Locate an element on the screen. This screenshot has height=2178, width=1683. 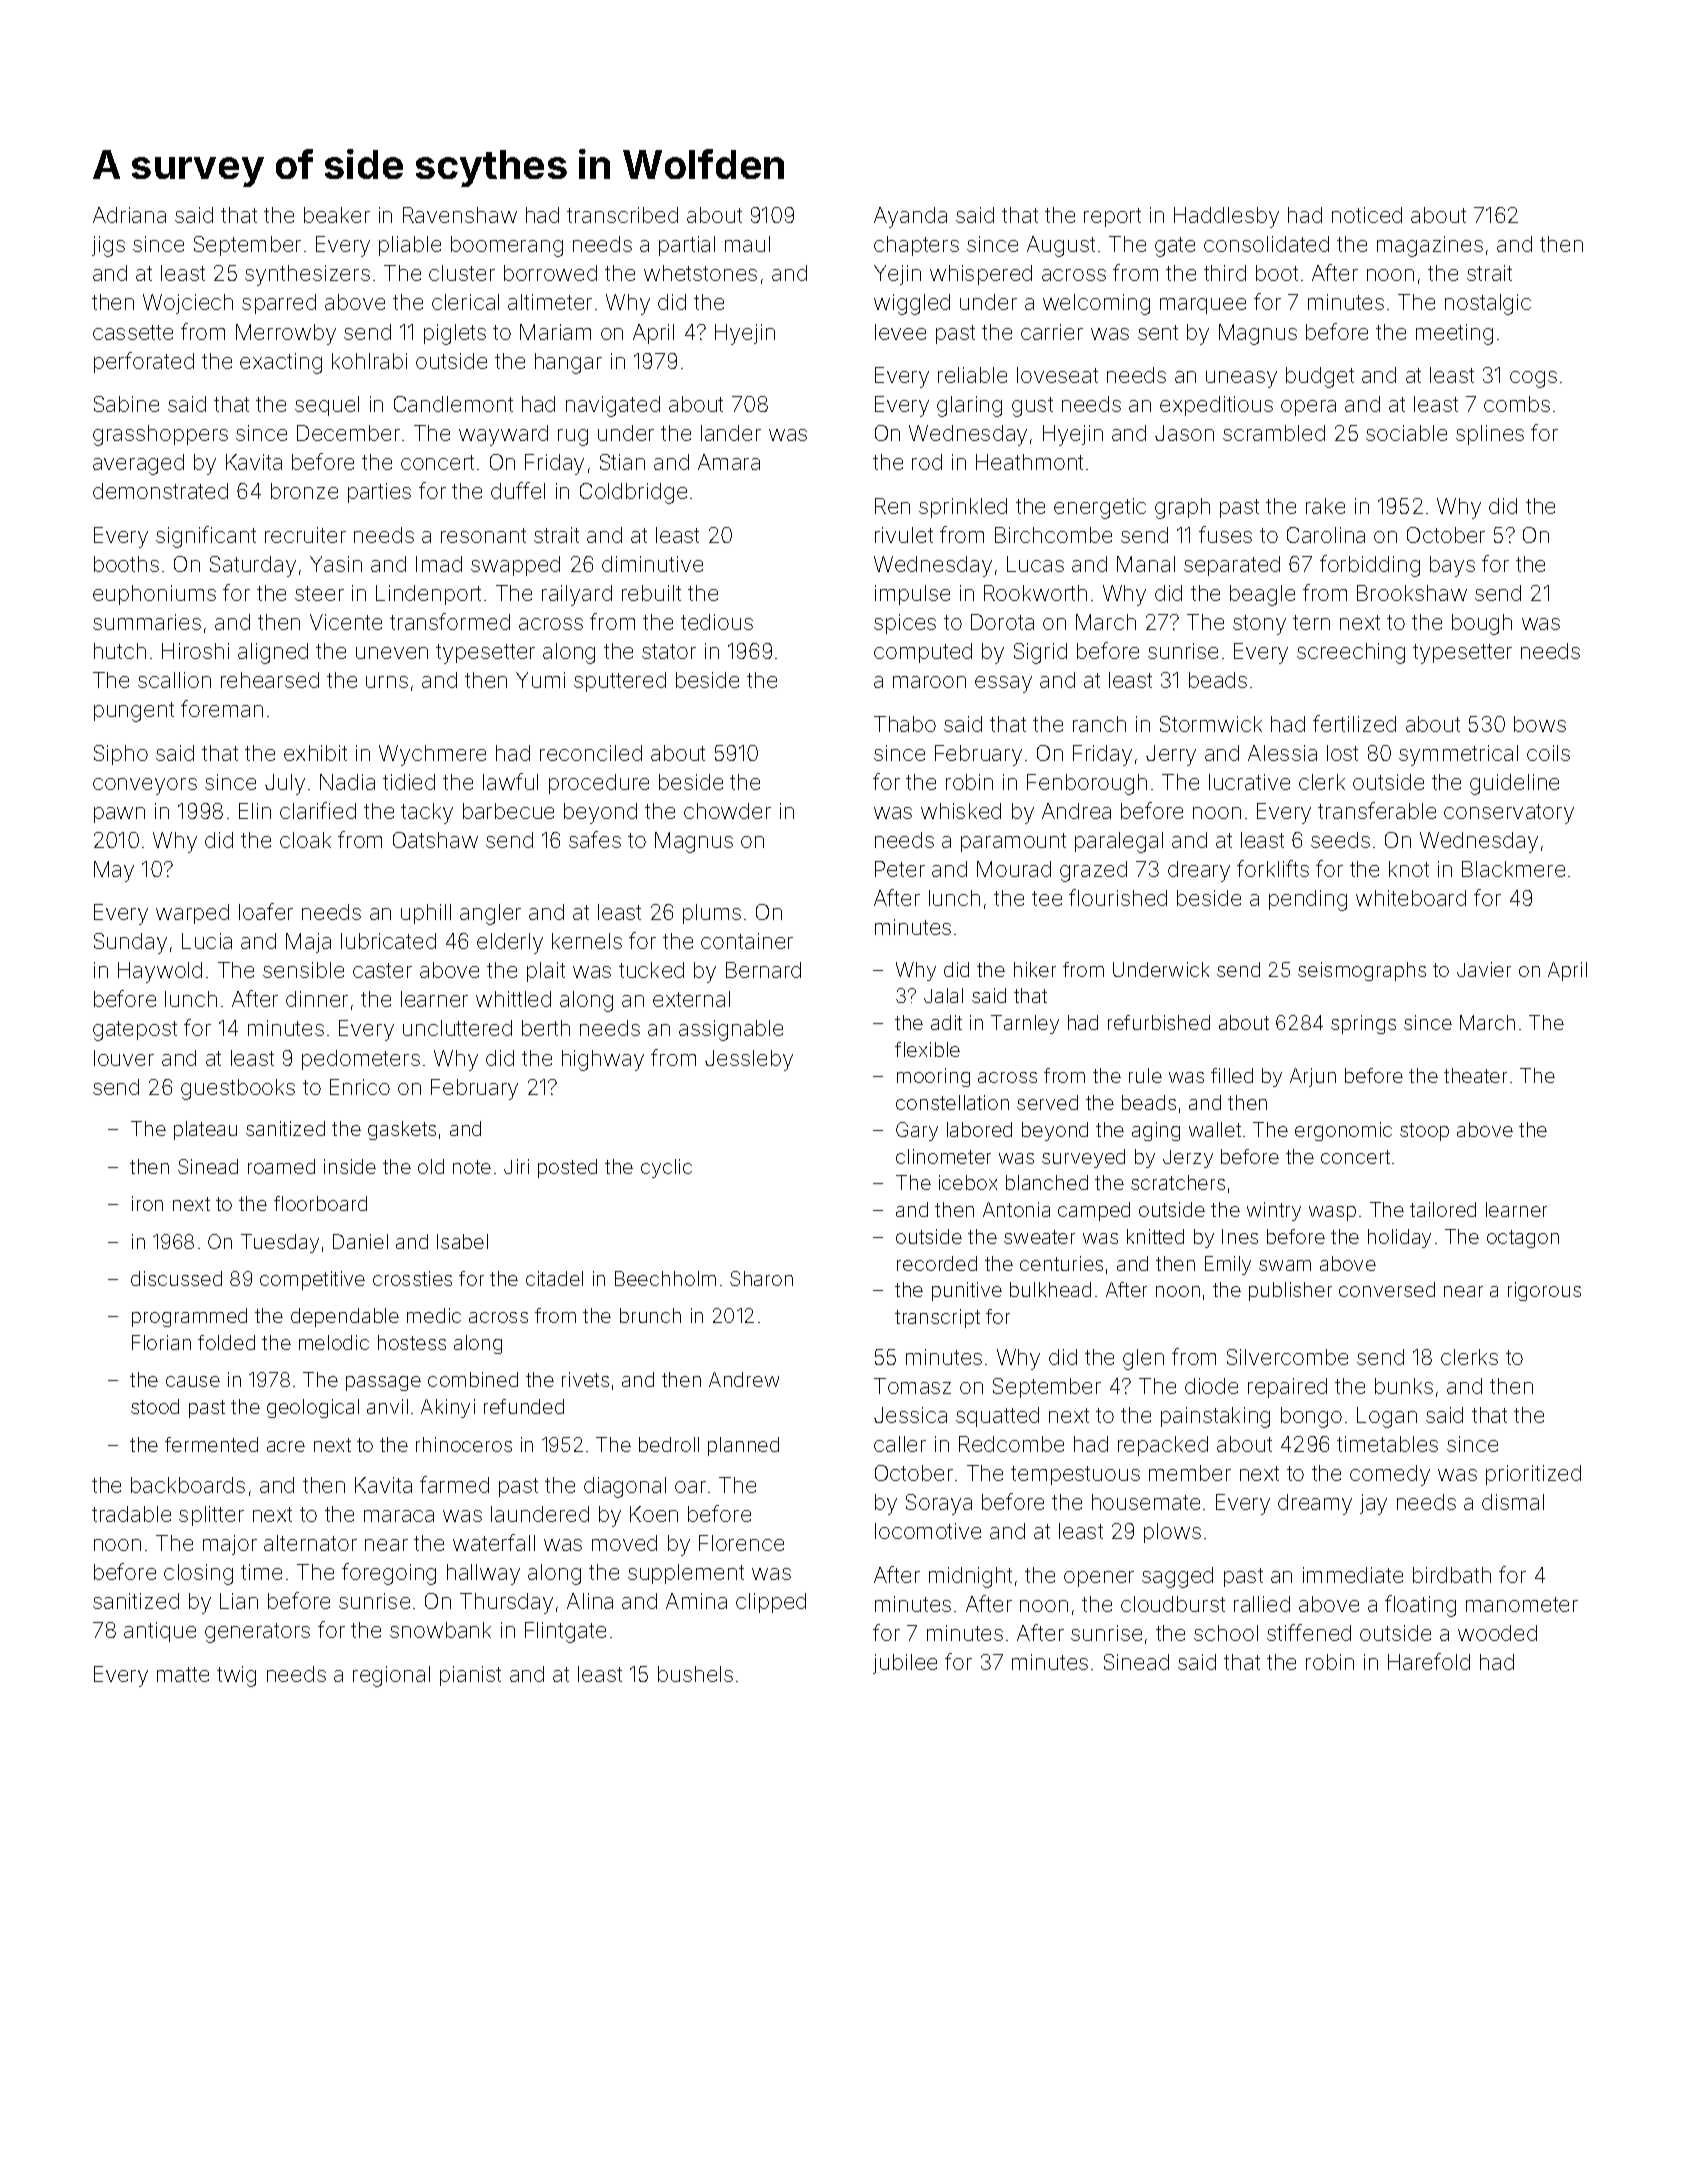
Ayanda is located at coordinates (910, 217).
